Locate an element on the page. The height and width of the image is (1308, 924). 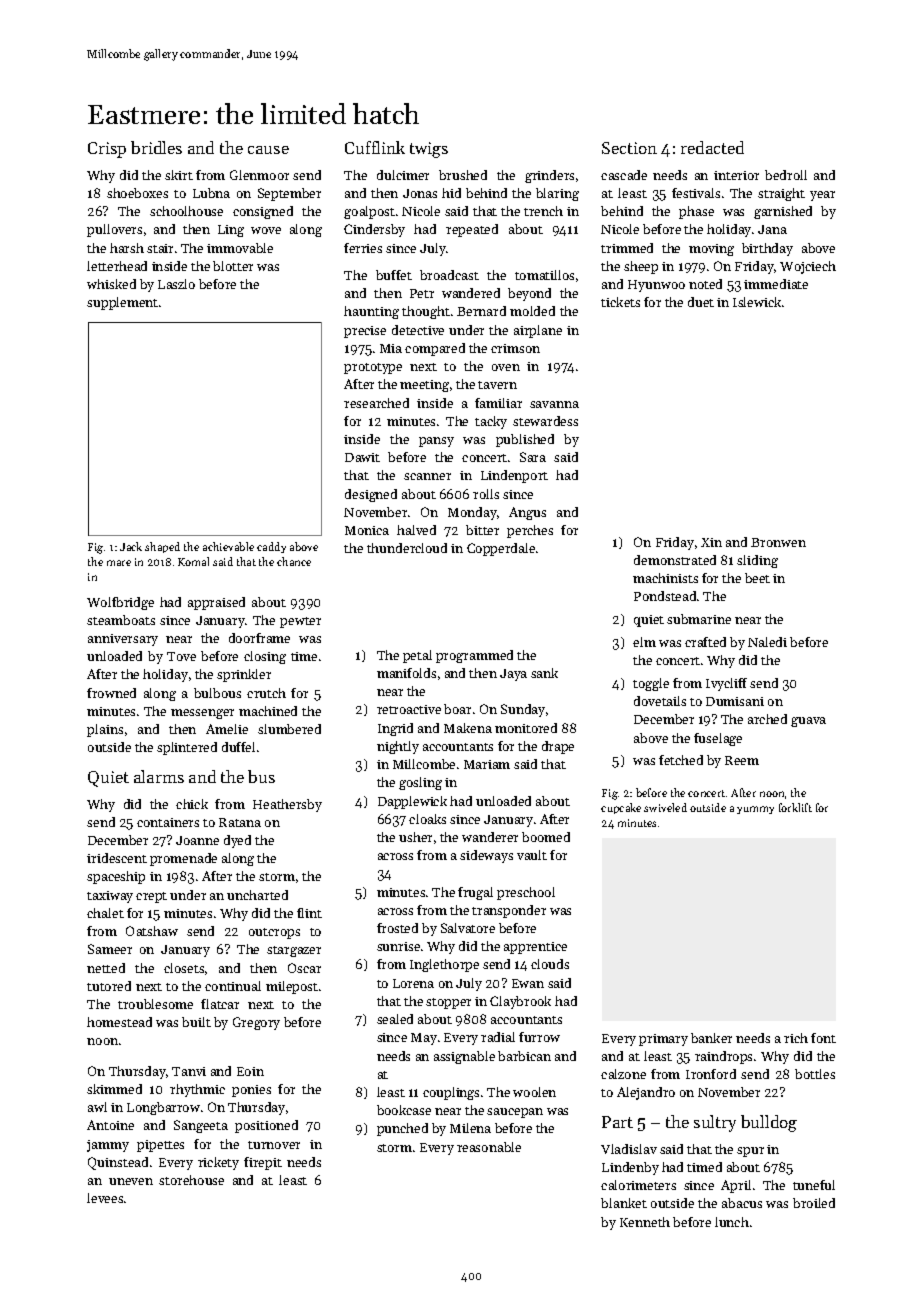
frosted is located at coordinates (397, 928).
